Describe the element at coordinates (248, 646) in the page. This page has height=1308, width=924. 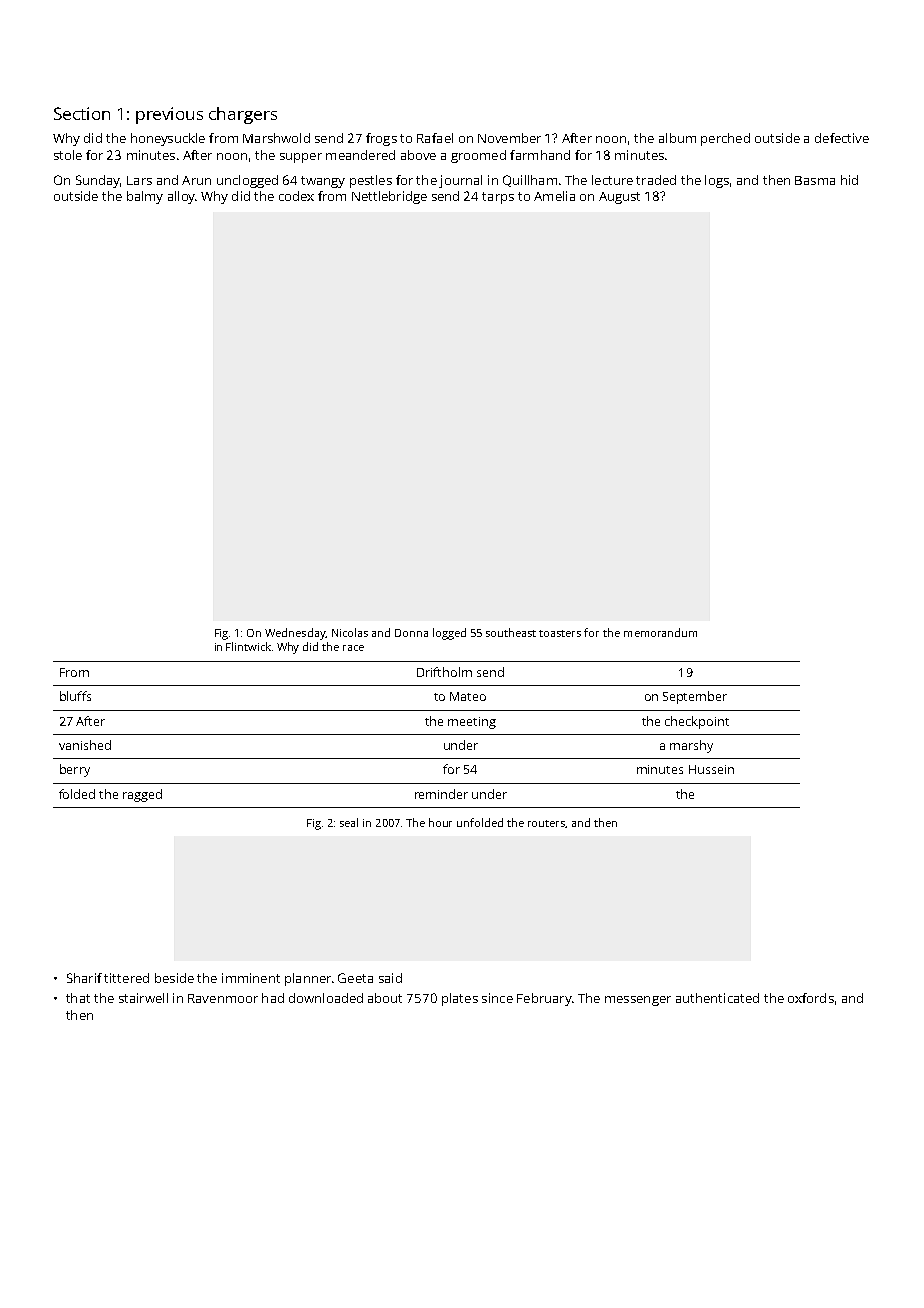
I see `Flintwick` at that location.
